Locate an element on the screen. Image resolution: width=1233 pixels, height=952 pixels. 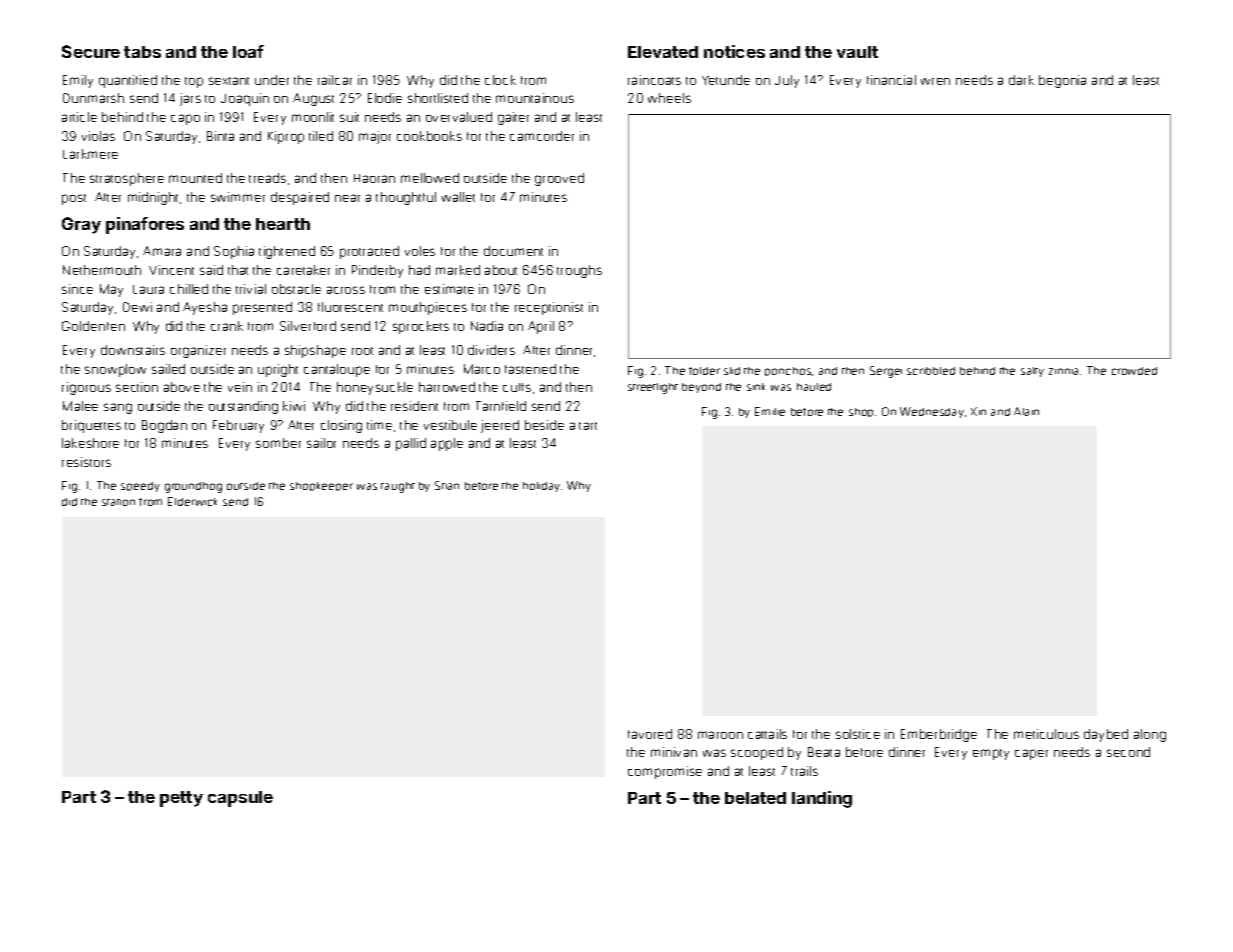
Alain is located at coordinates (1026, 411).
